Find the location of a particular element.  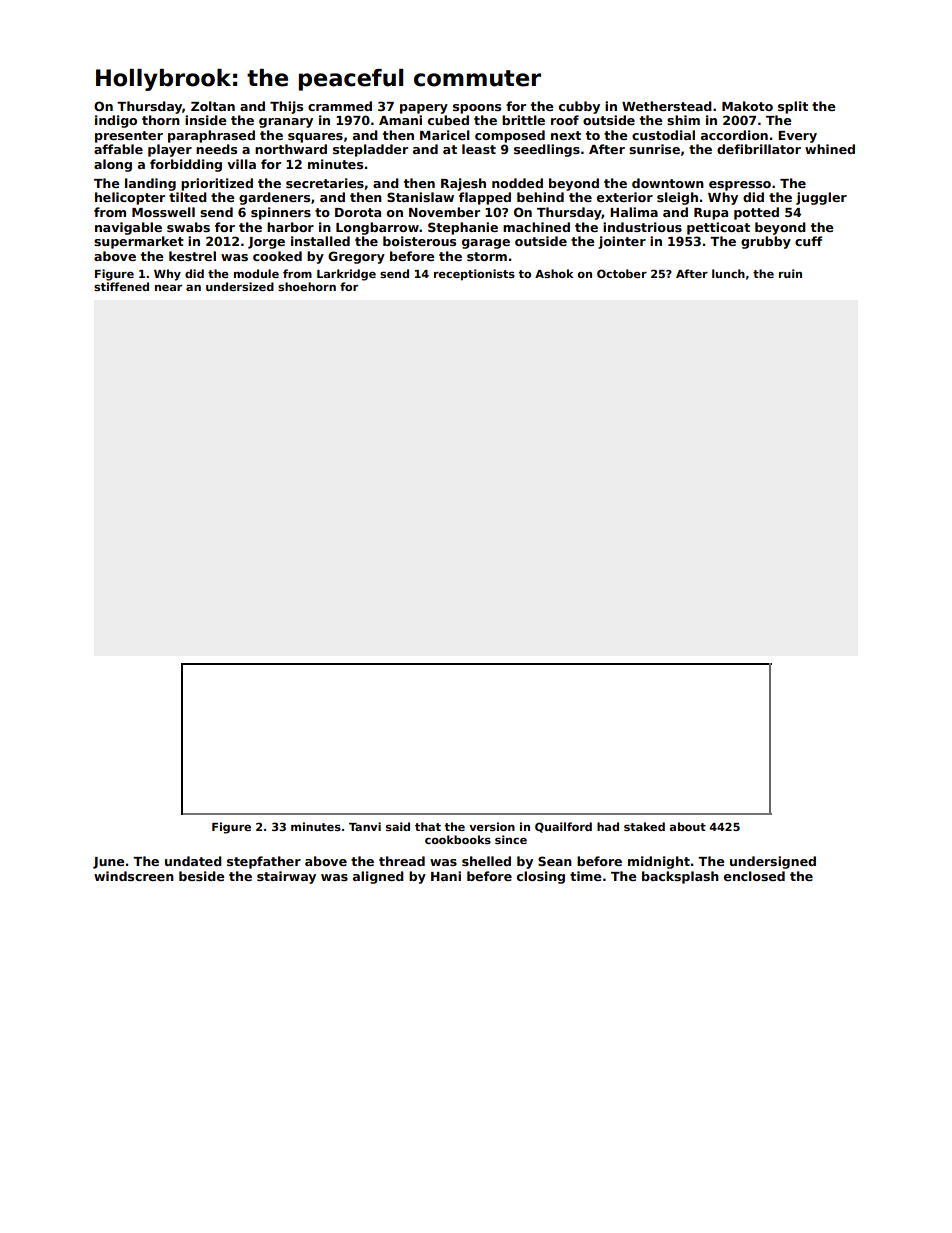

indigo is located at coordinates (116, 121).
